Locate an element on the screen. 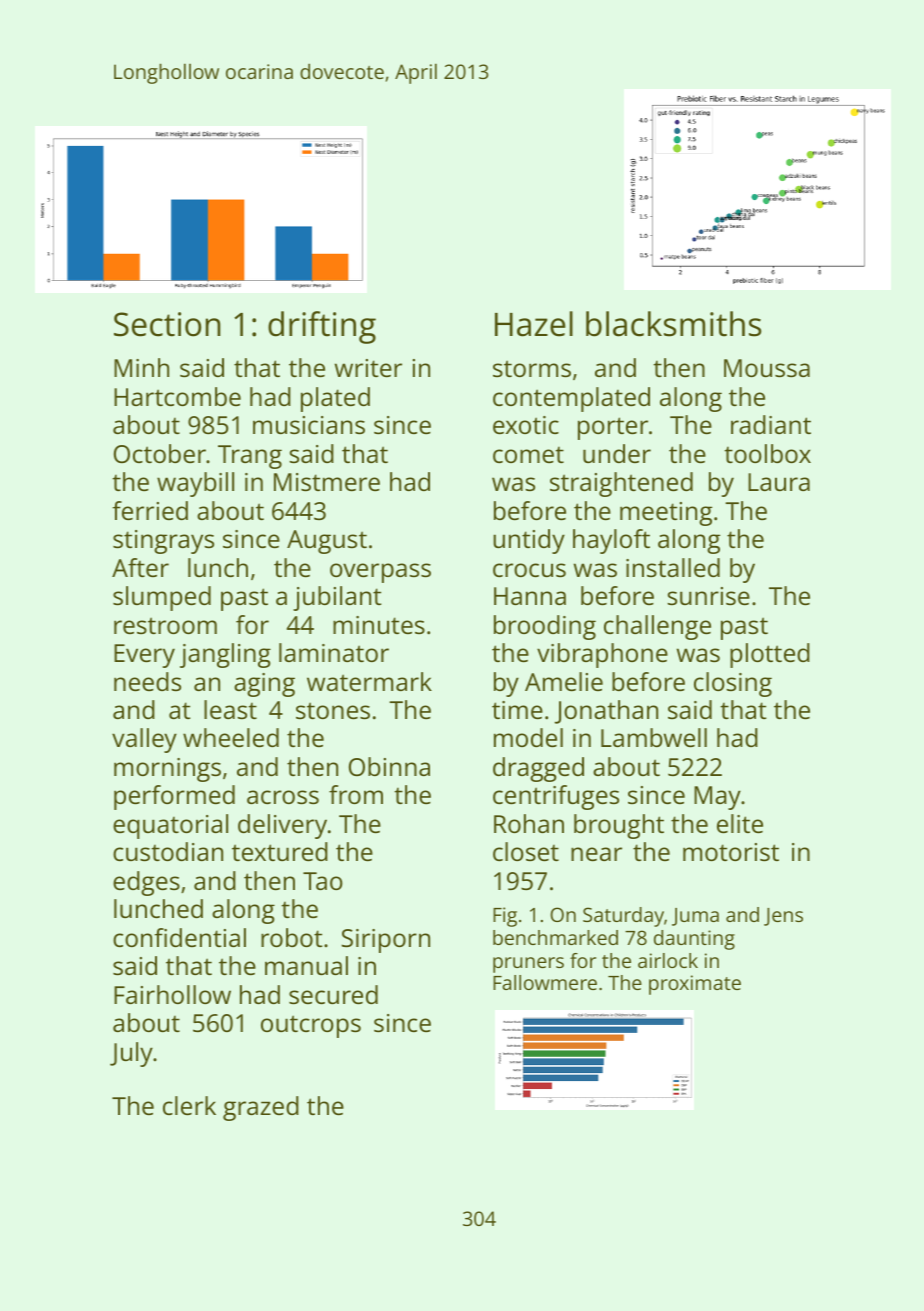  sunrise is located at coordinates (708, 596).
